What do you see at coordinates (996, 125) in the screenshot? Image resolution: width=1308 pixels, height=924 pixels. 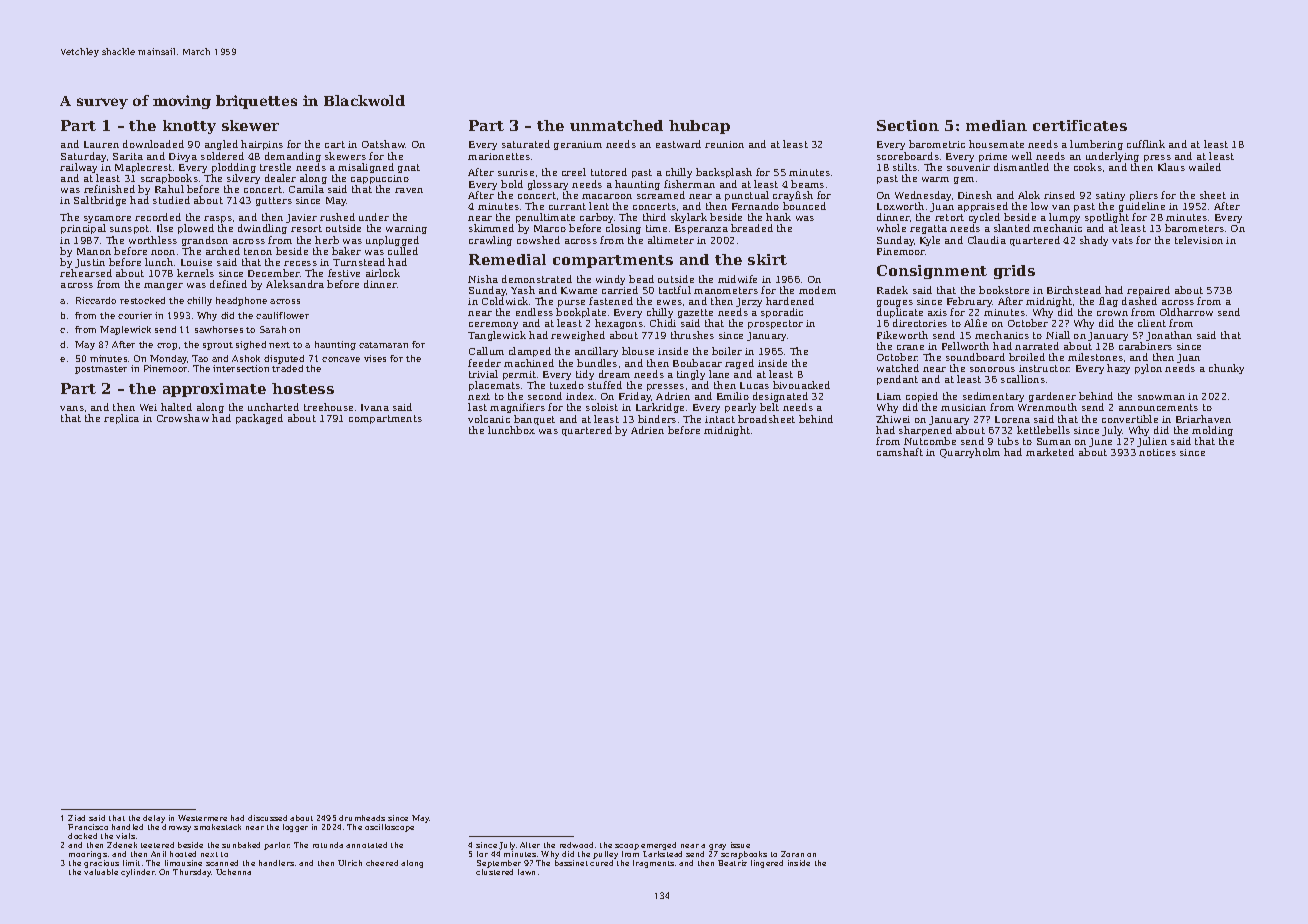 I see `median` at bounding box center [996, 125].
